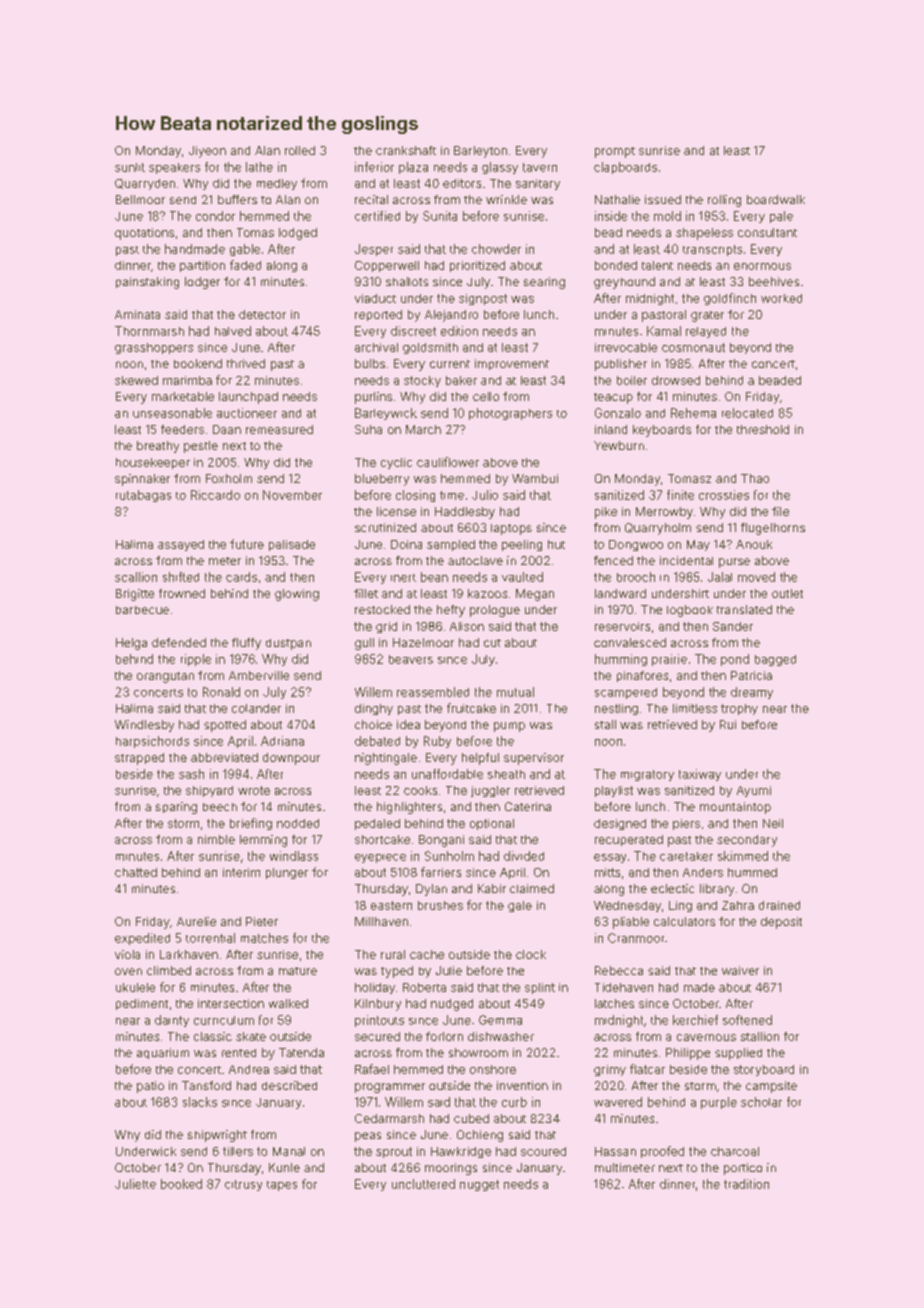 The height and width of the document is (1308, 924). I want to click on inferior, so click(374, 167).
